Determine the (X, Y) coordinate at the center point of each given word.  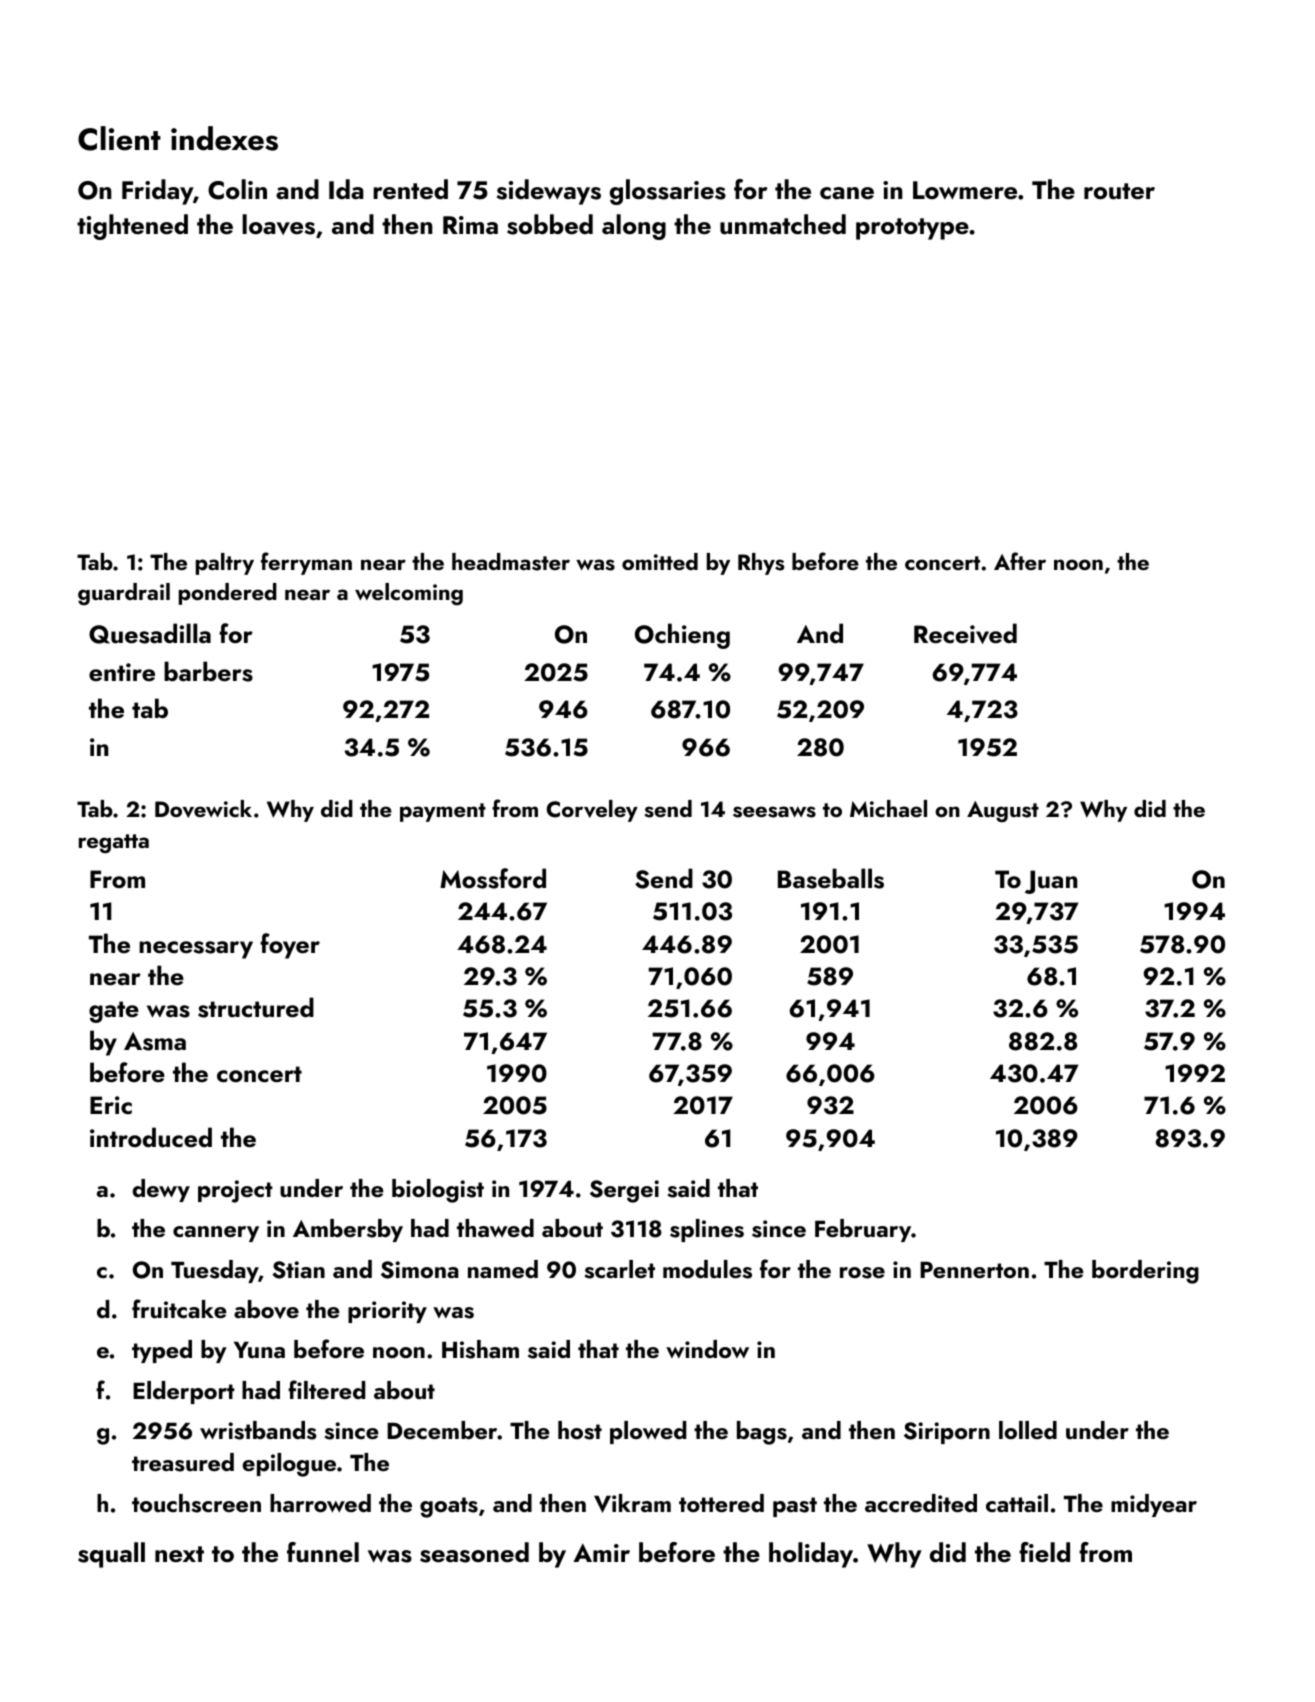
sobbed (550, 224)
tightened (132, 227)
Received (965, 633)
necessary (196, 950)
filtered (326, 1389)
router (1119, 191)
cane (847, 193)
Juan (1051, 882)
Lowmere (965, 190)
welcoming (409, 594)
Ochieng (682, 636)
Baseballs (831, 878)
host (580, 1430)
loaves (278, 224)
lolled (1028, 1430)
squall (111, 1555)
